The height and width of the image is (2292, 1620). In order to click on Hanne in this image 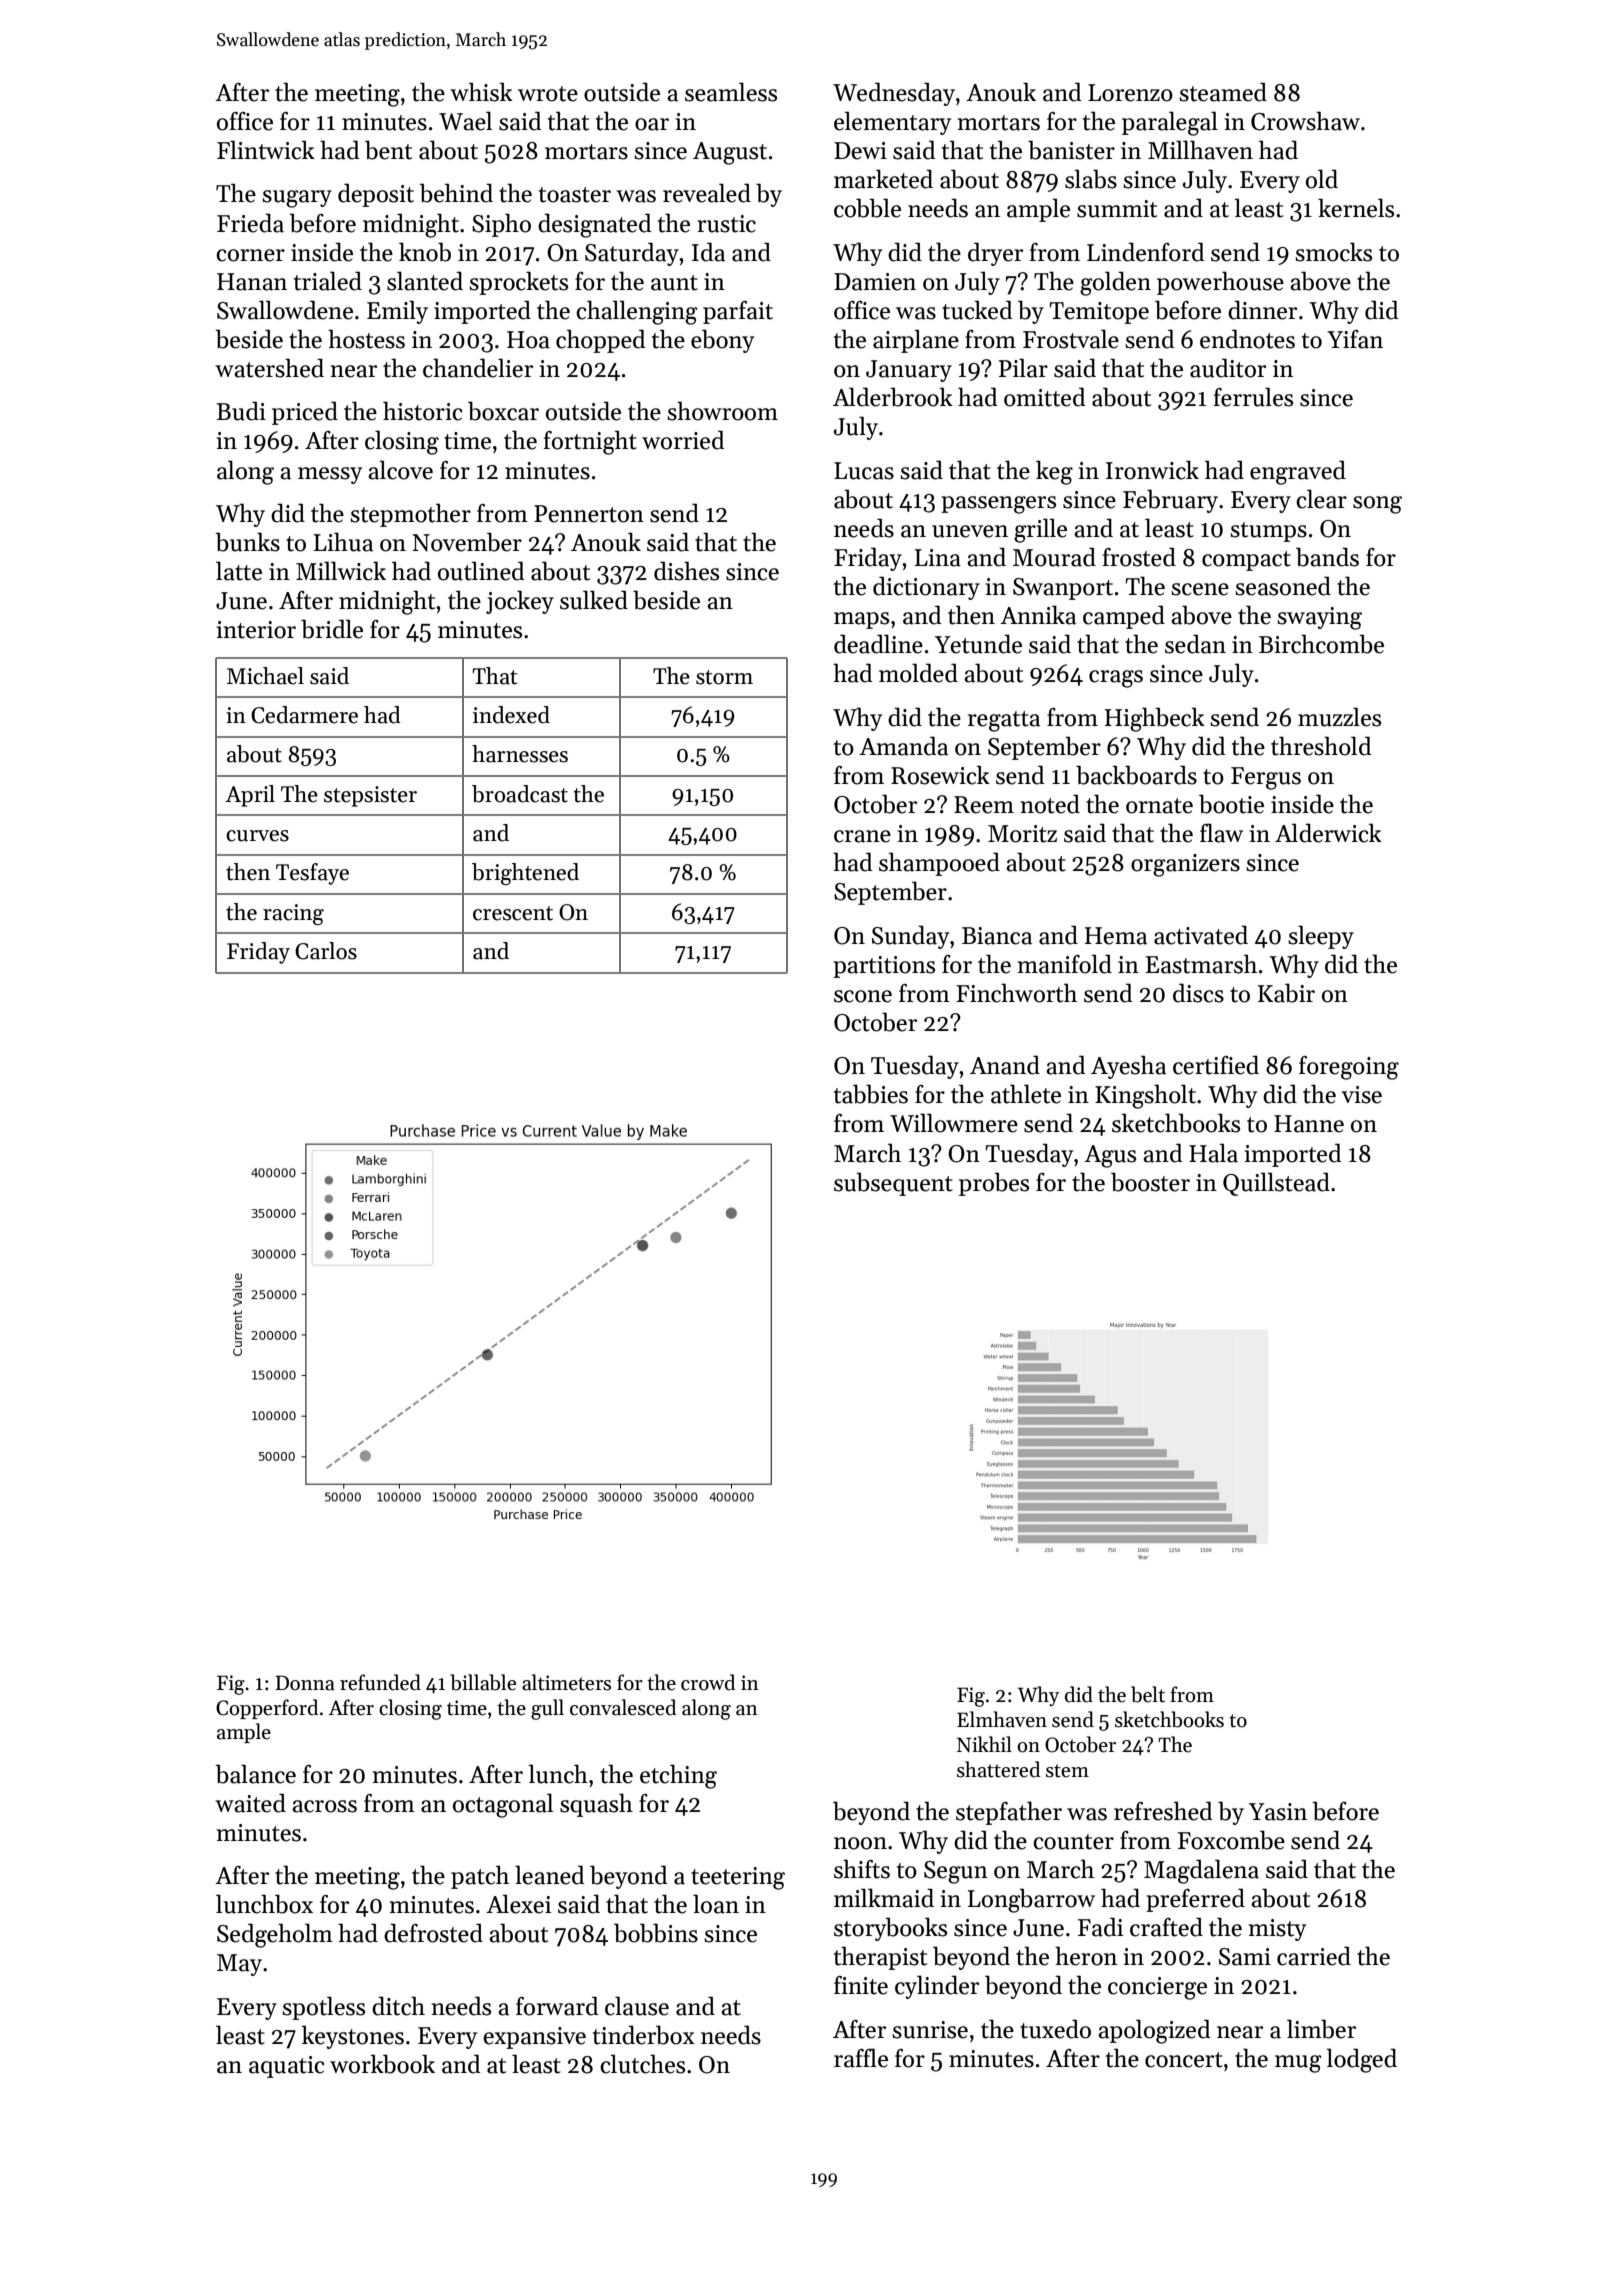, I will do `click(1309, 1124)`.
